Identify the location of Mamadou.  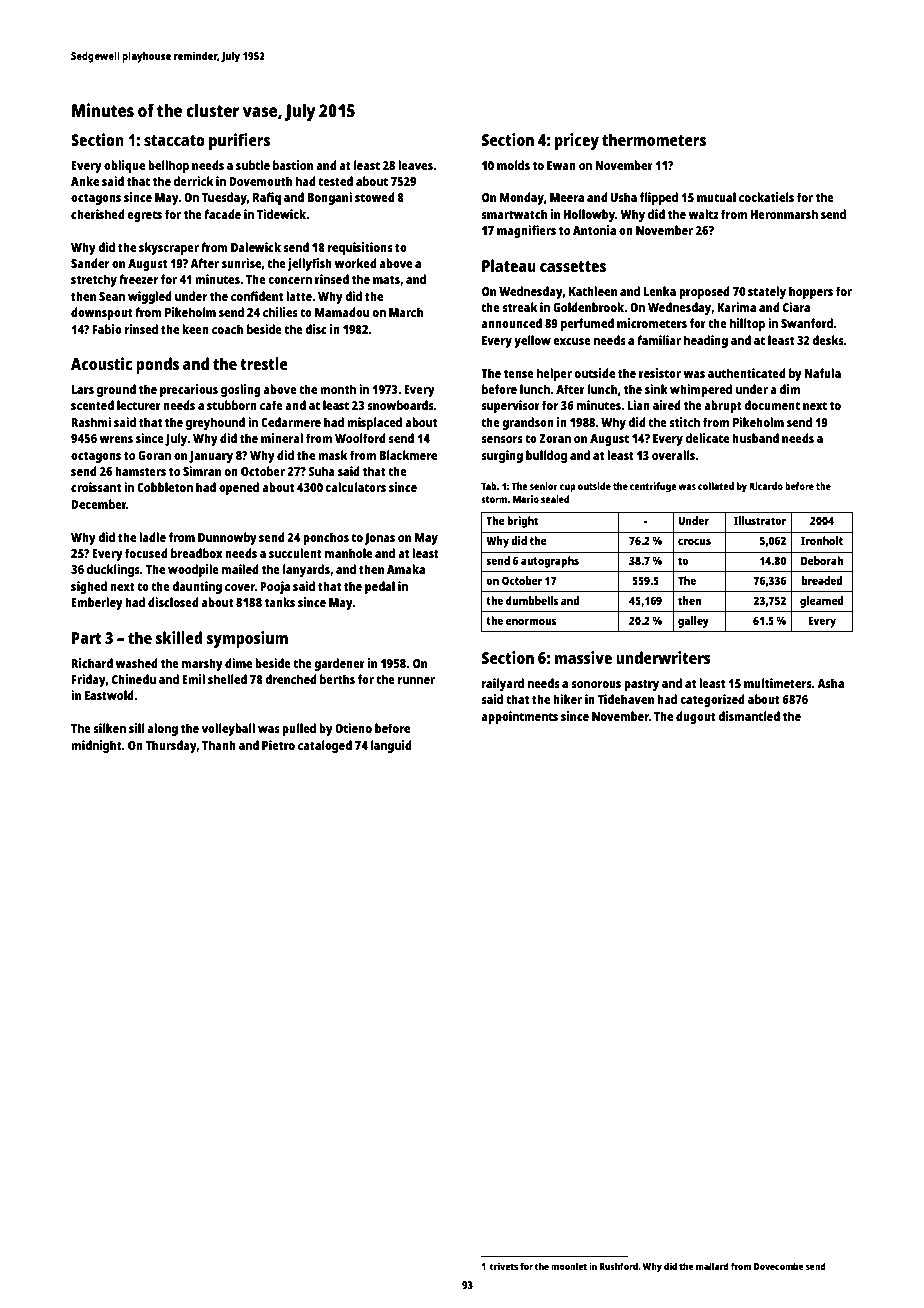
(342, 312).
